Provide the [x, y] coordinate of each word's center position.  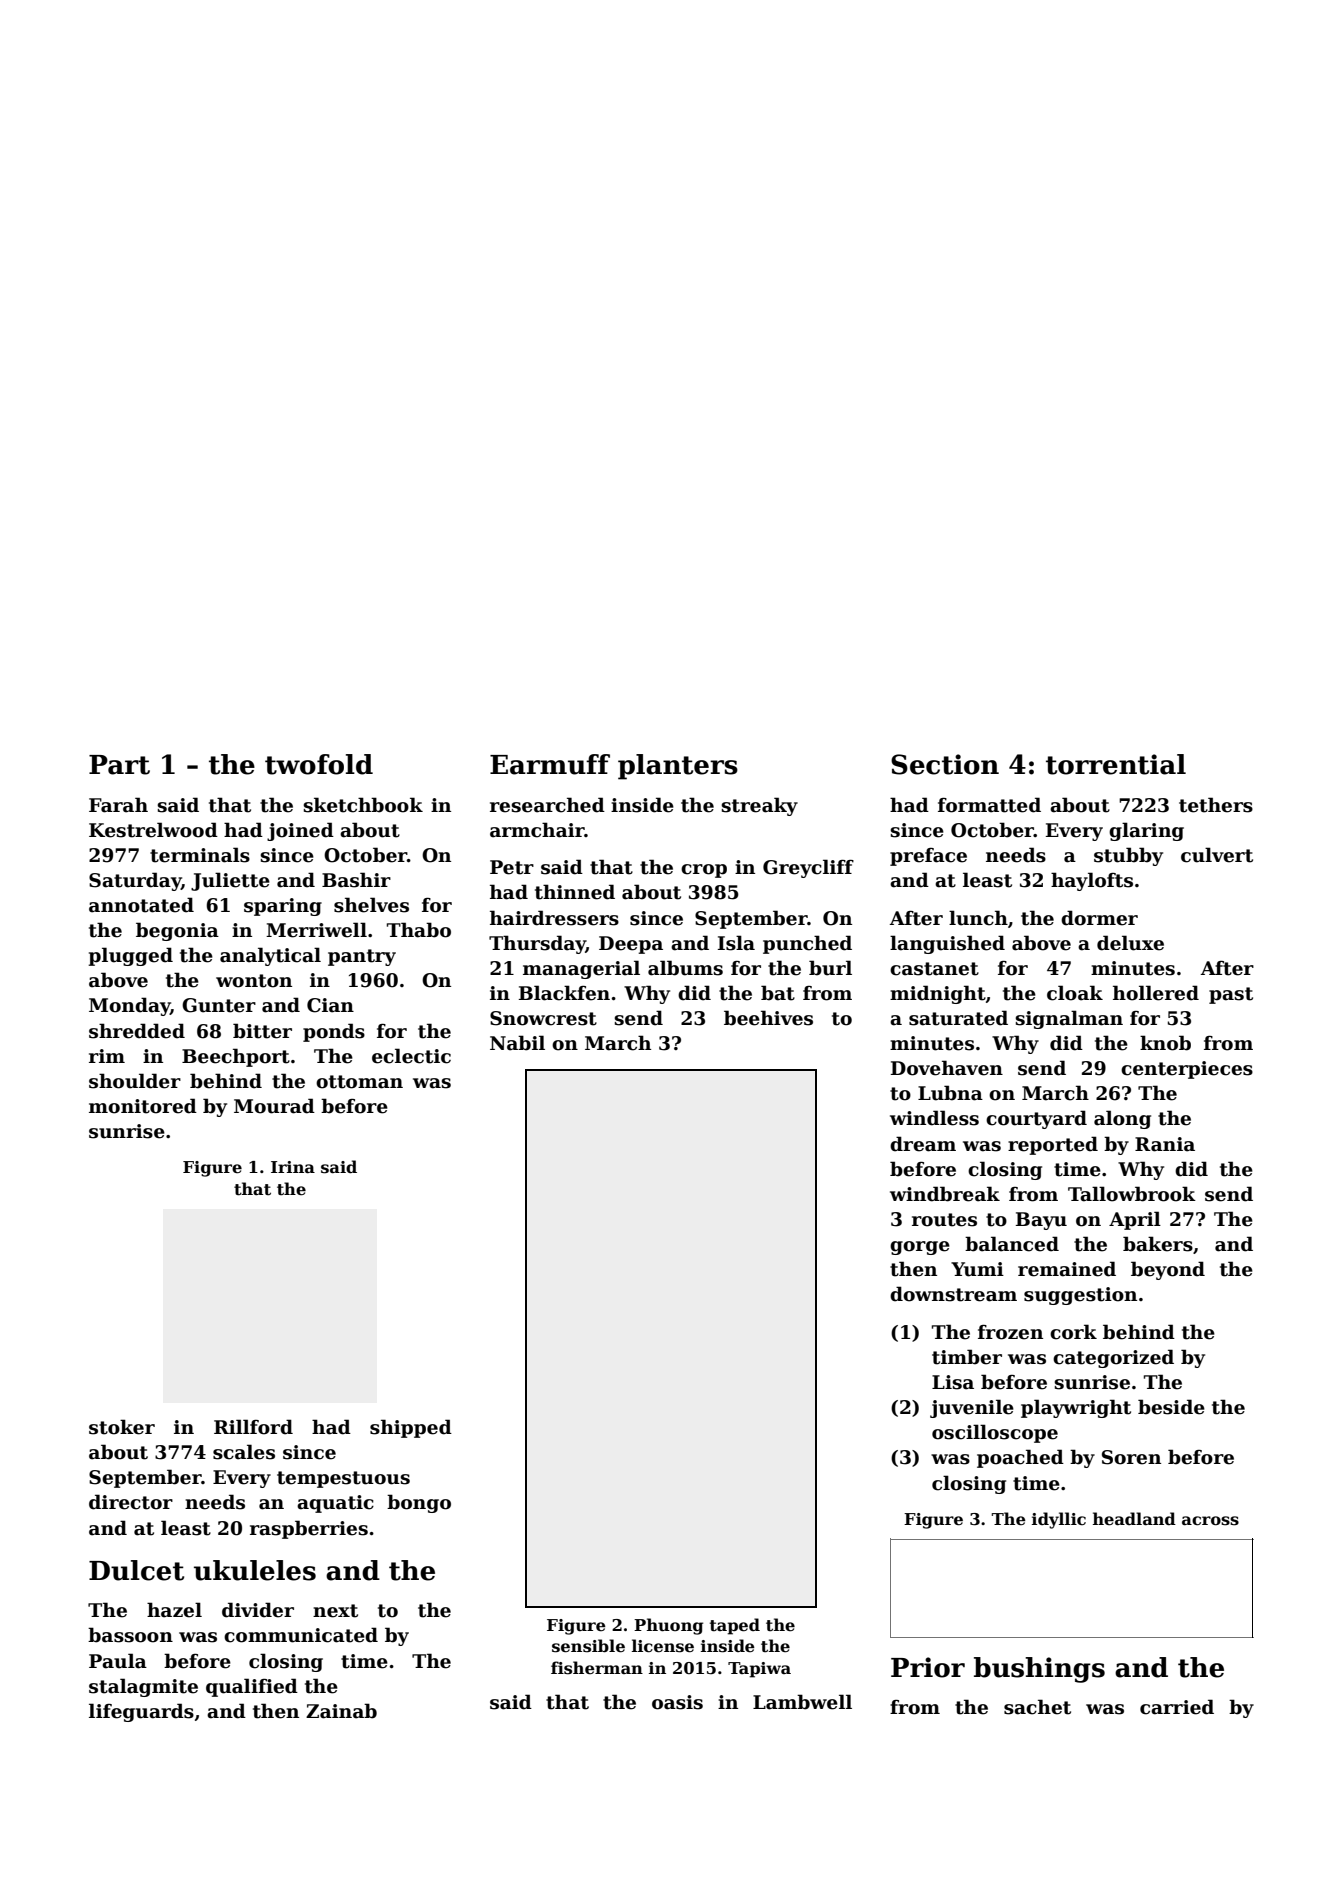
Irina [293, 1167]
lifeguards [141, 1712]
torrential [1116, 764]
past [1231, 995]
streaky [759, 806]
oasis [677, 1702]
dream [923, 1144]
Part [119, 765]
